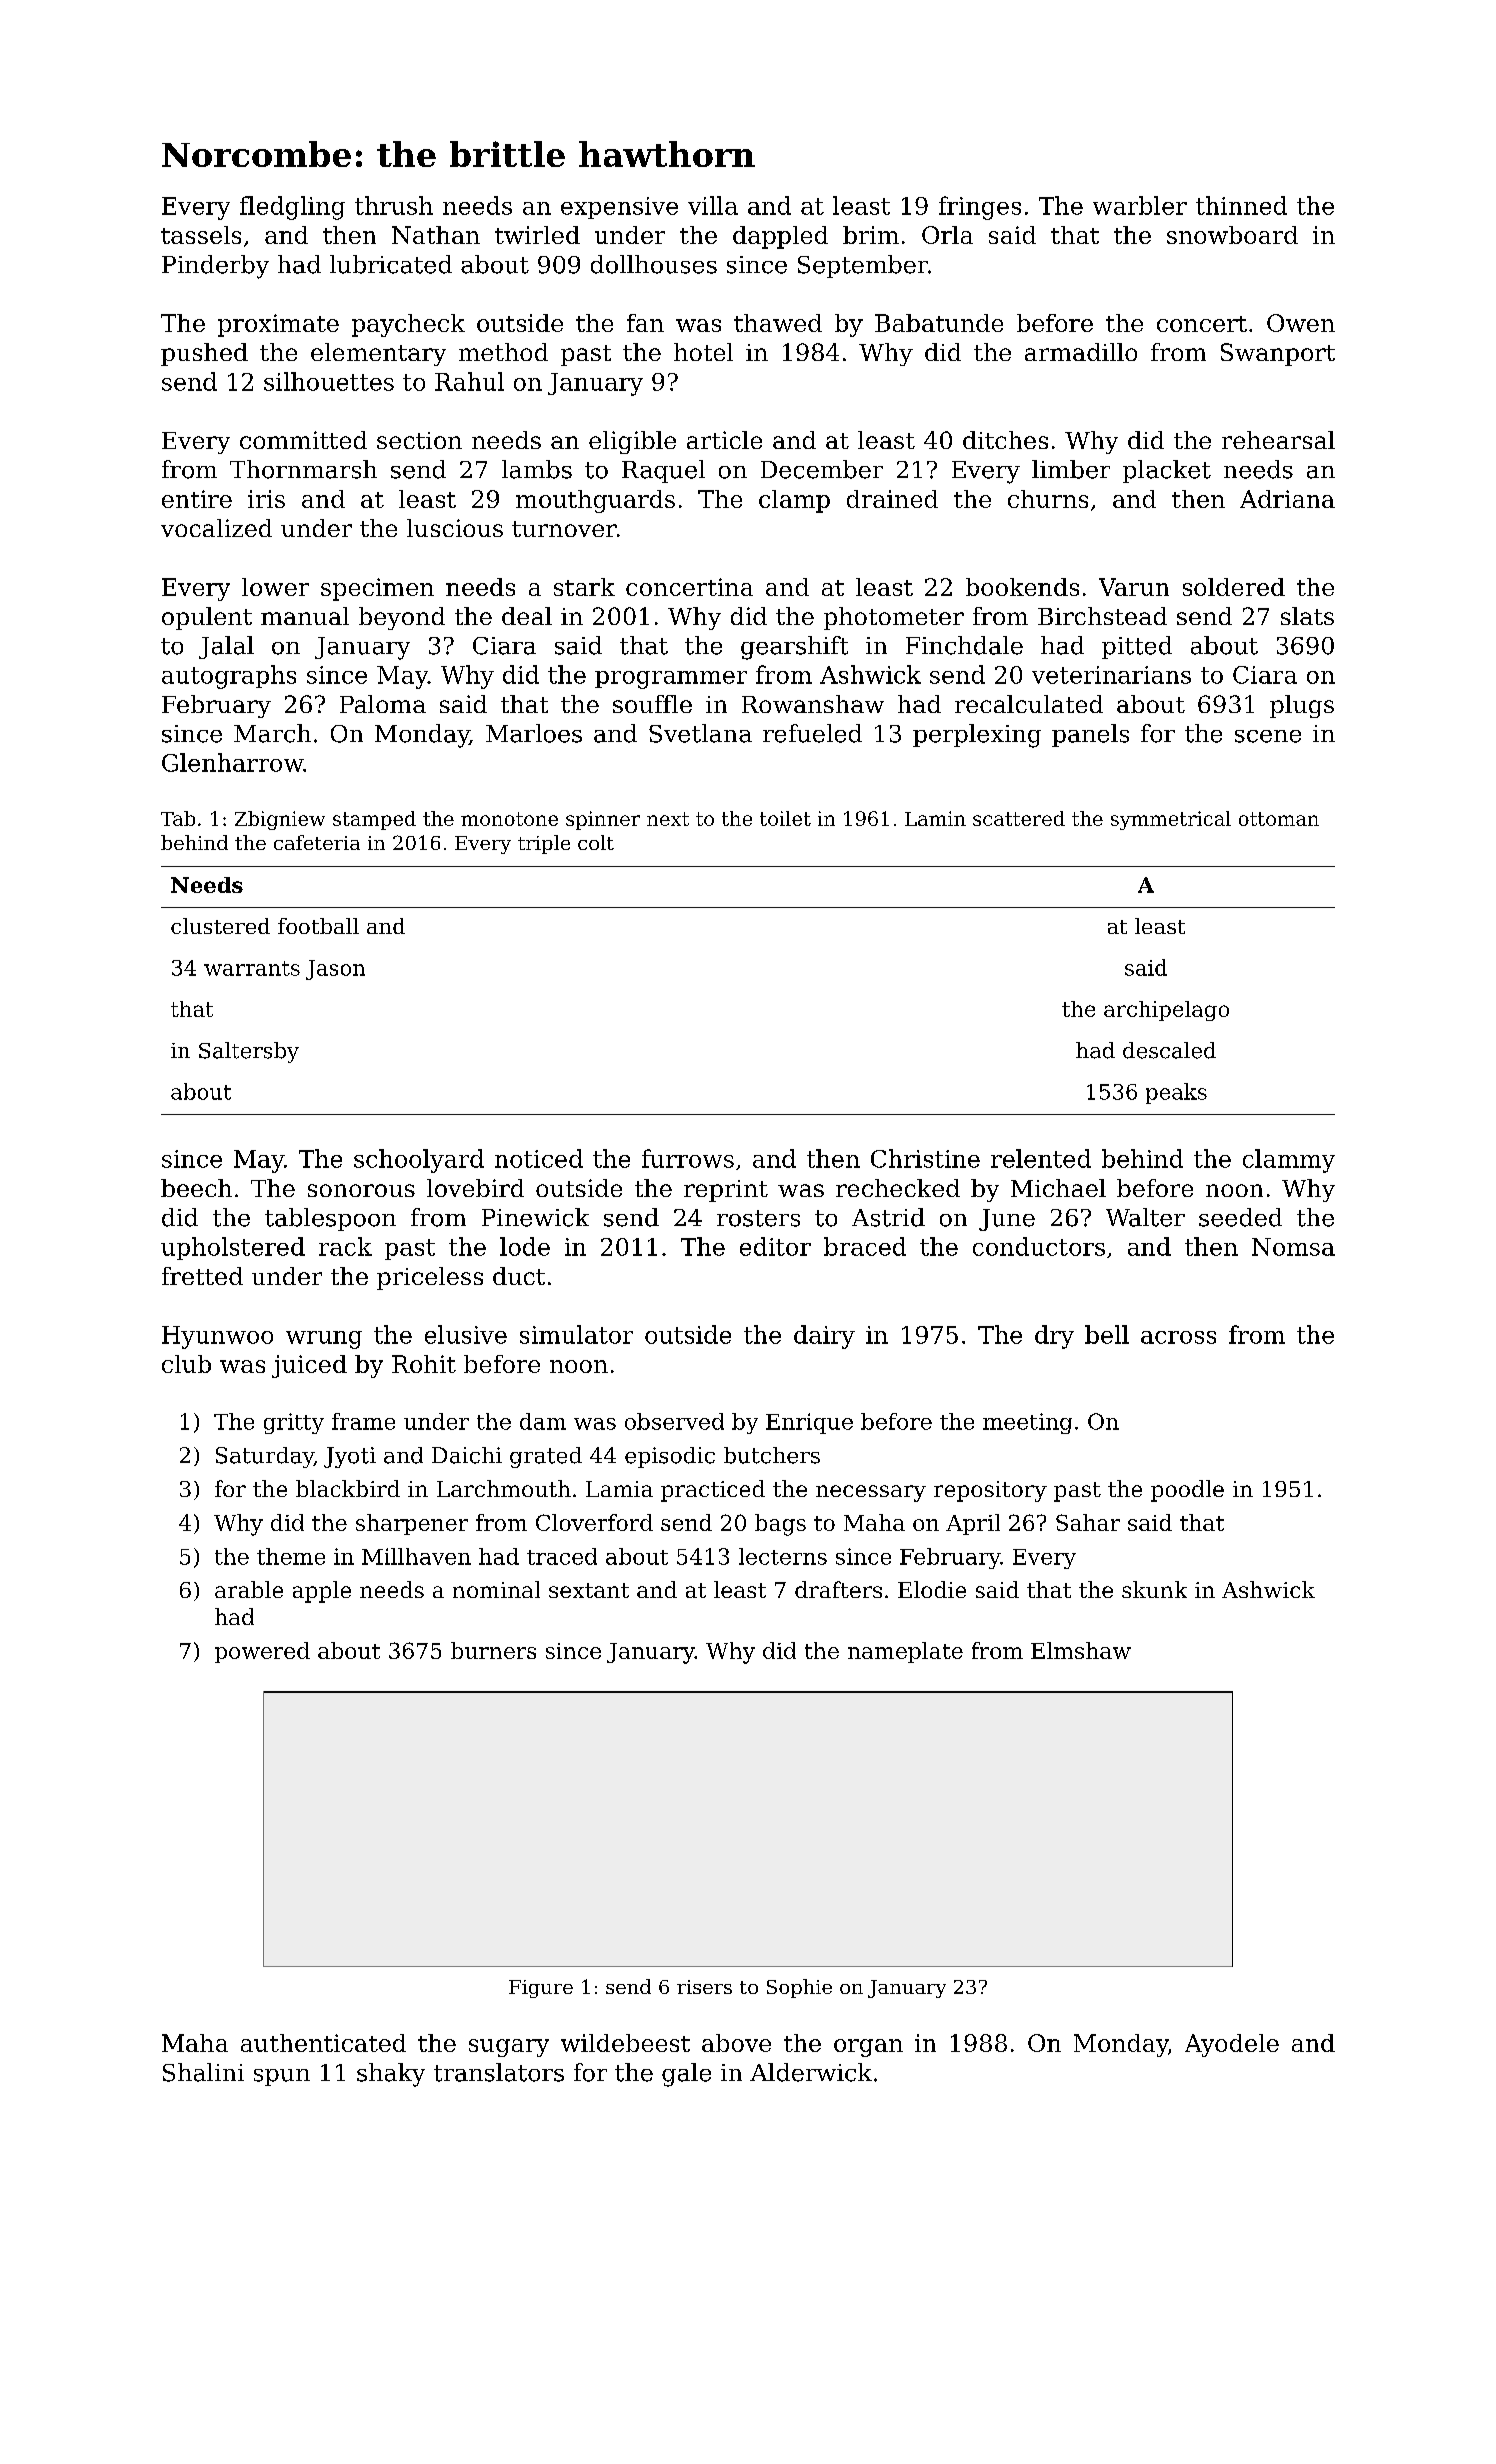  What do you see at coordinates (203, 2072) in the screenshot?
I see `Shalini` at bounding box center [203, 2072].
